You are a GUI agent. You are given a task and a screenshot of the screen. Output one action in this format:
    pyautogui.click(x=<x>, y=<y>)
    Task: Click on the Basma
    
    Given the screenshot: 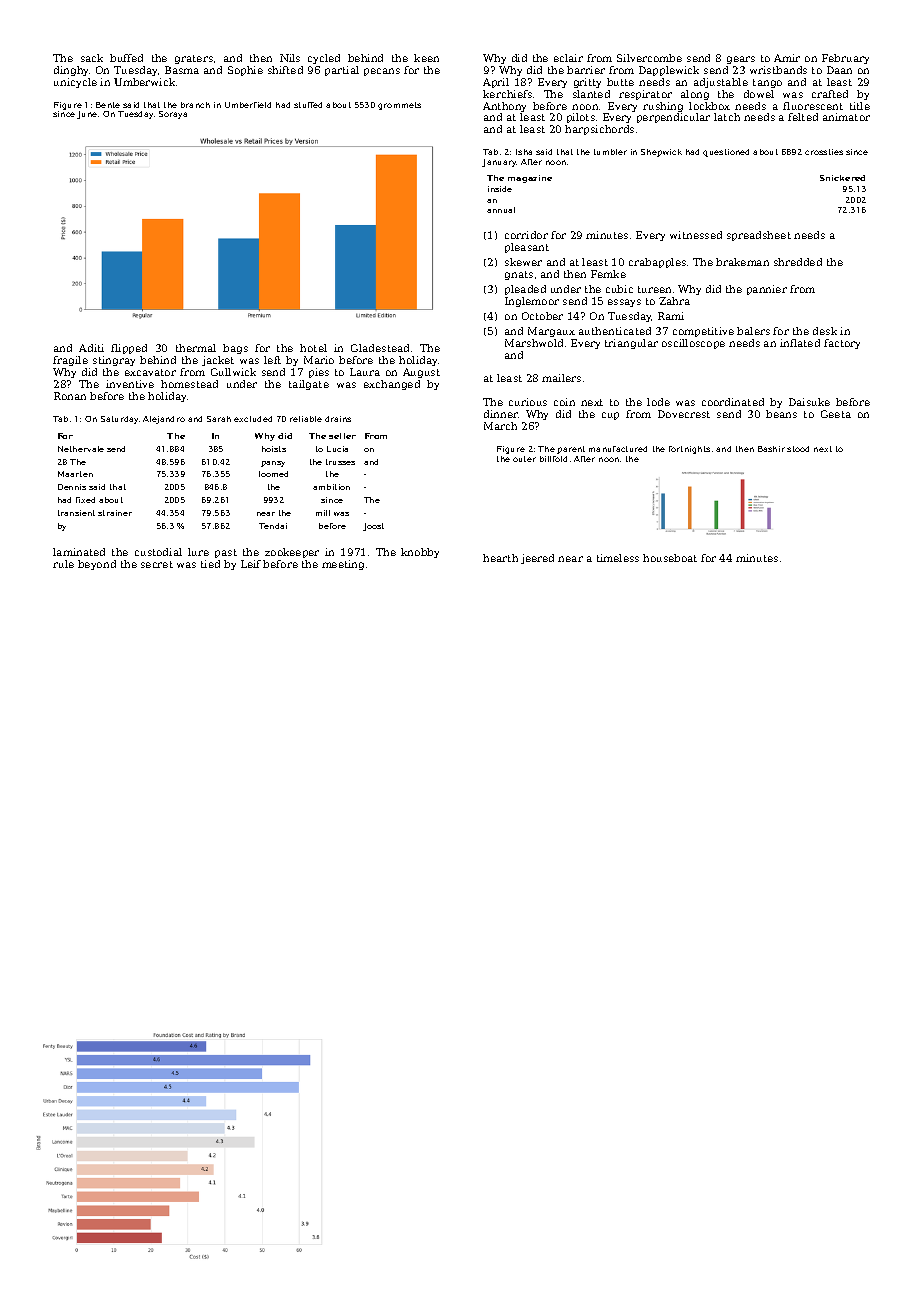 What is the action you would take?
    pyautogui.click(x=182, y=70)
